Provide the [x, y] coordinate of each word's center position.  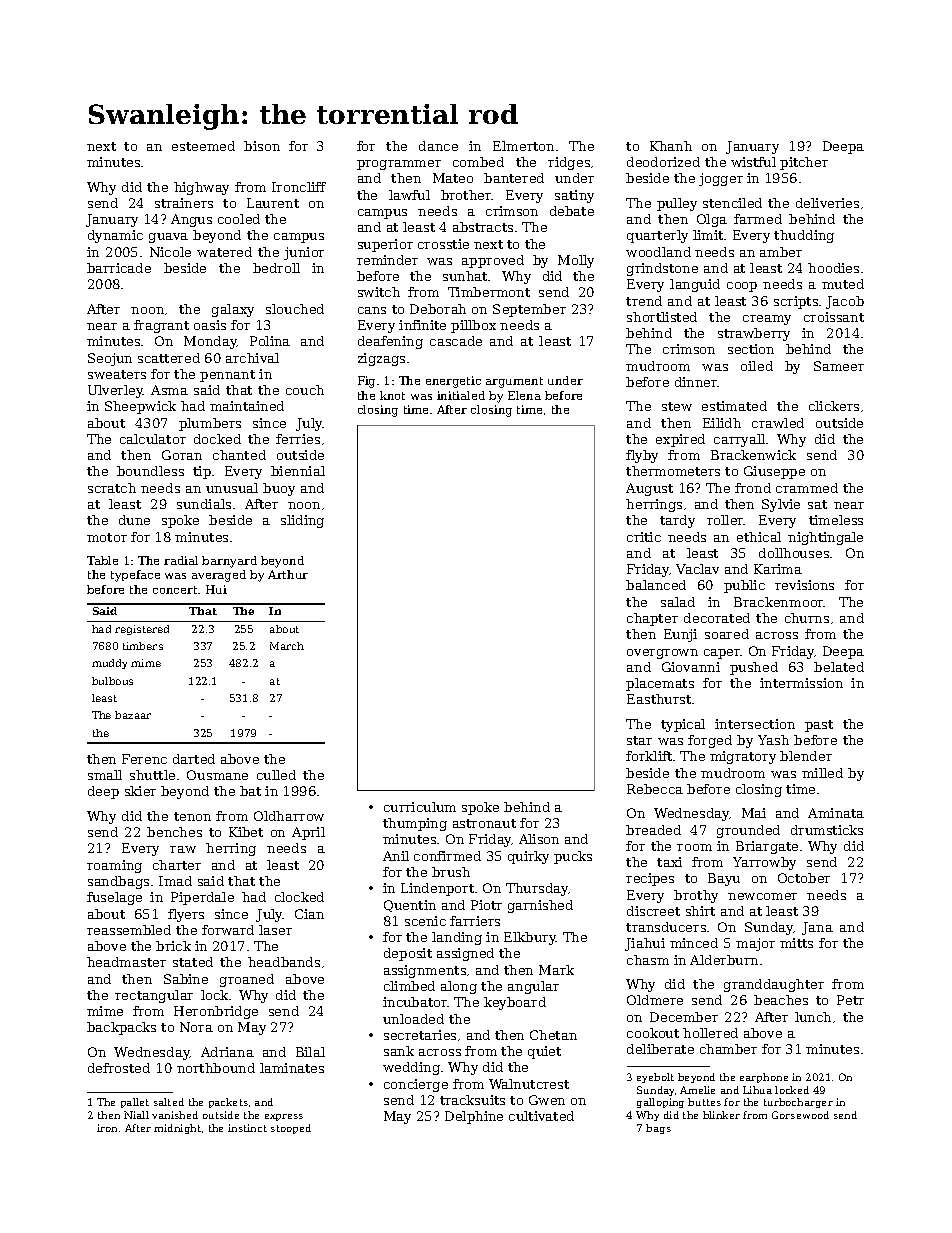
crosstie [443, 244]
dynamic [115, 236]
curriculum [420, 807]
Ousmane [217, 775]
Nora [196, 1027]
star [639, 740]
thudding [804, 236]
